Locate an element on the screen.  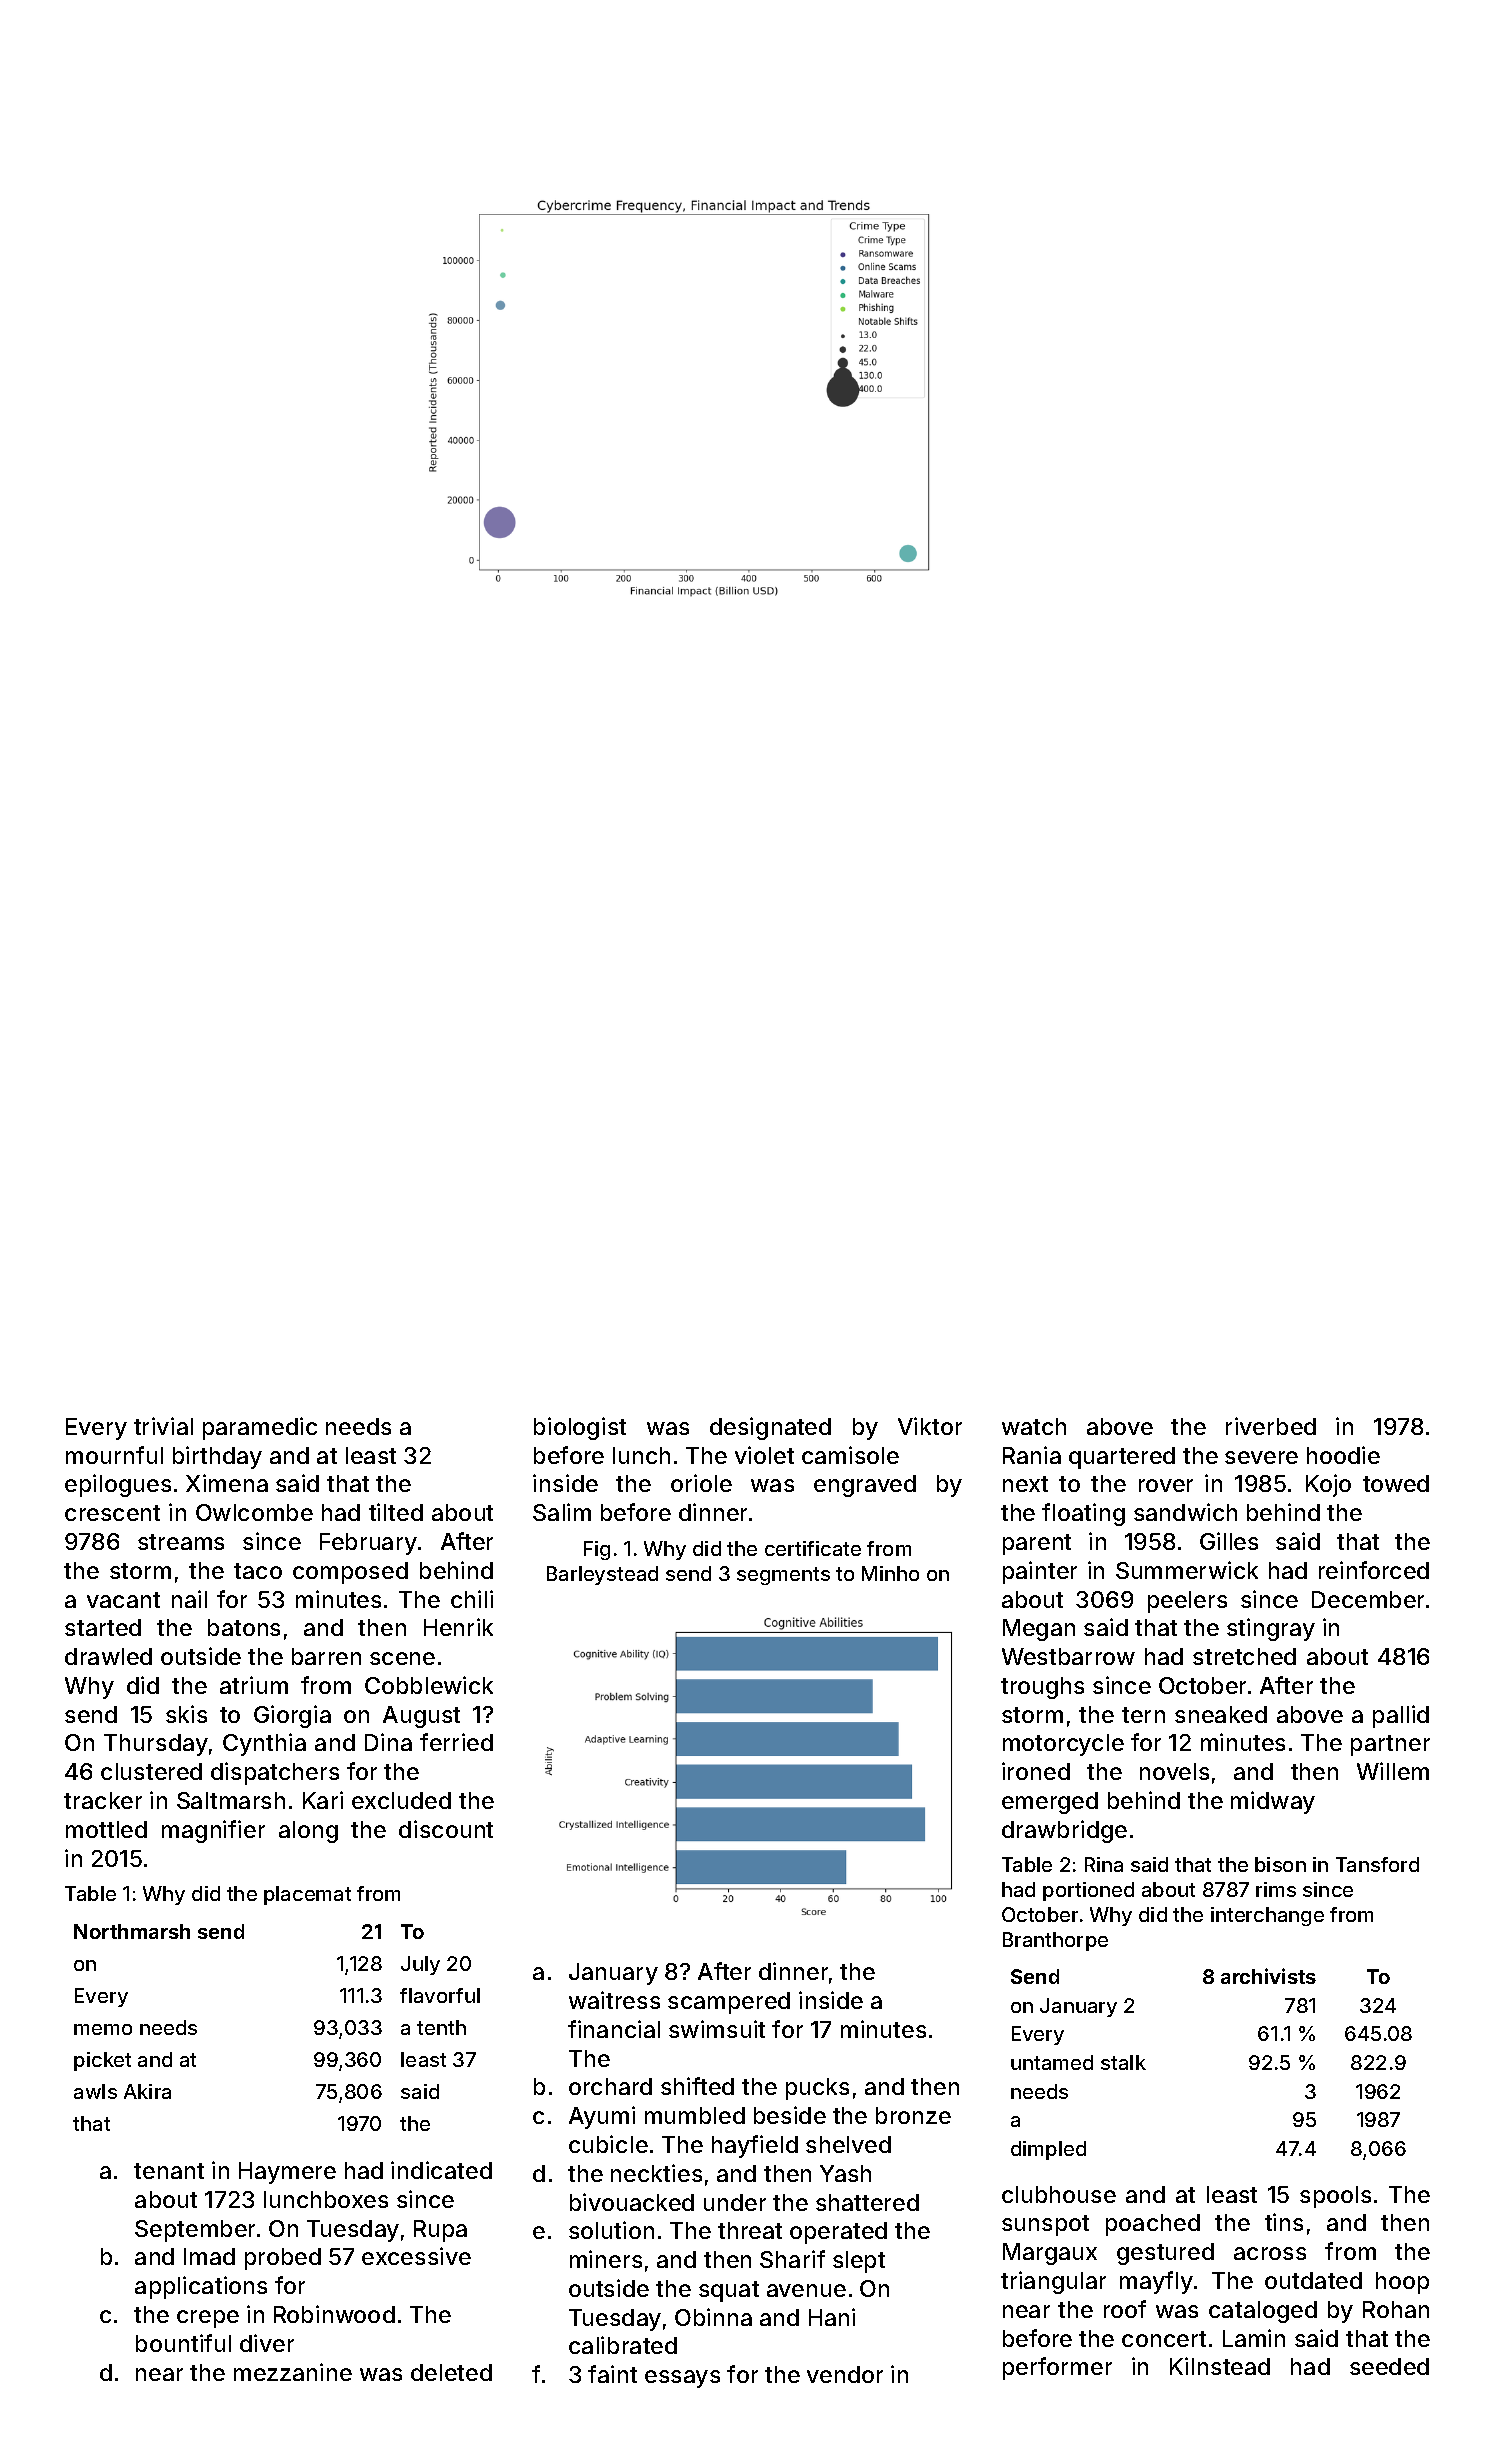
hoop is located at coordinates (1402, 2283).
